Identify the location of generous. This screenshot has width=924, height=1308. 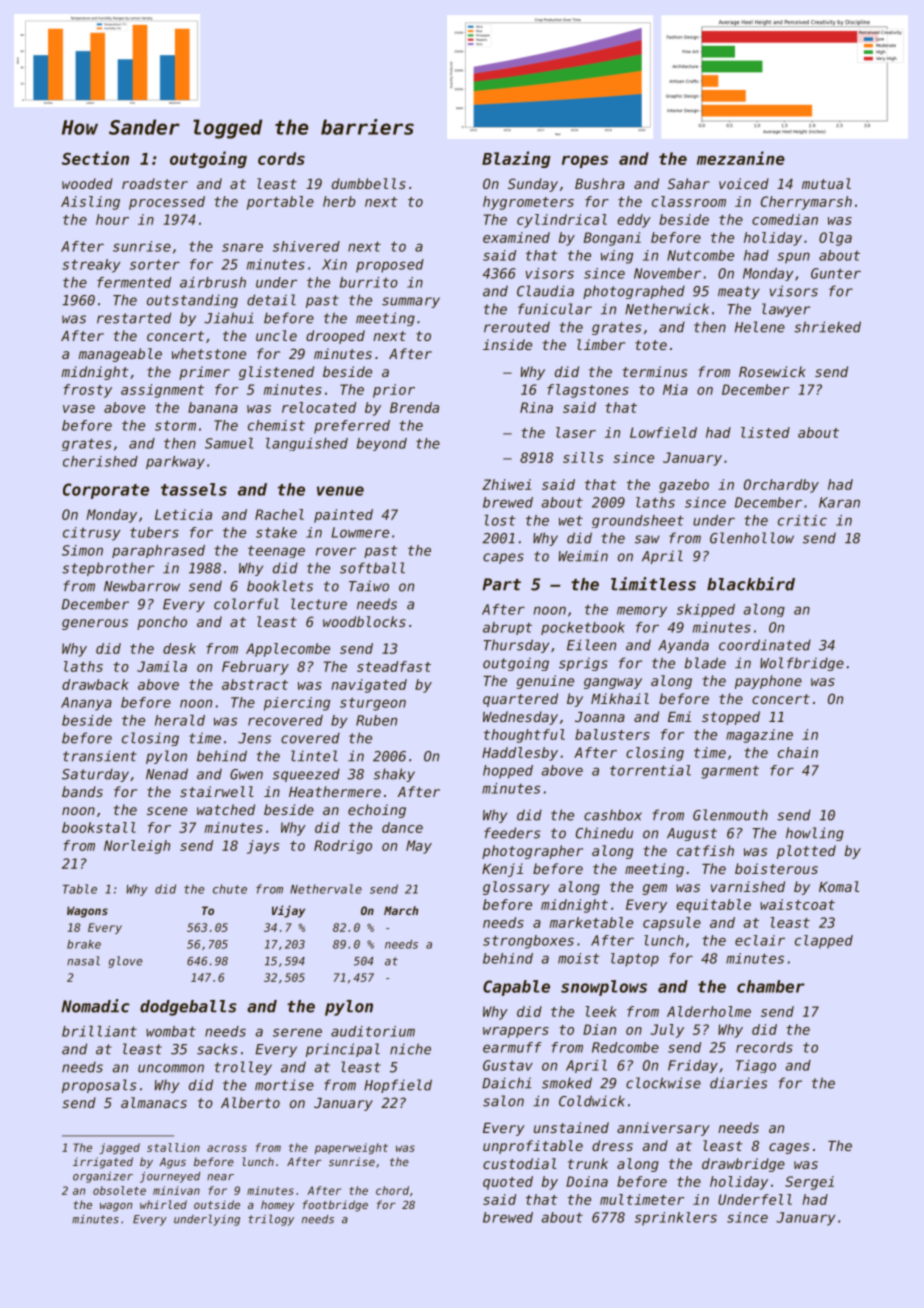
(95, 624).
